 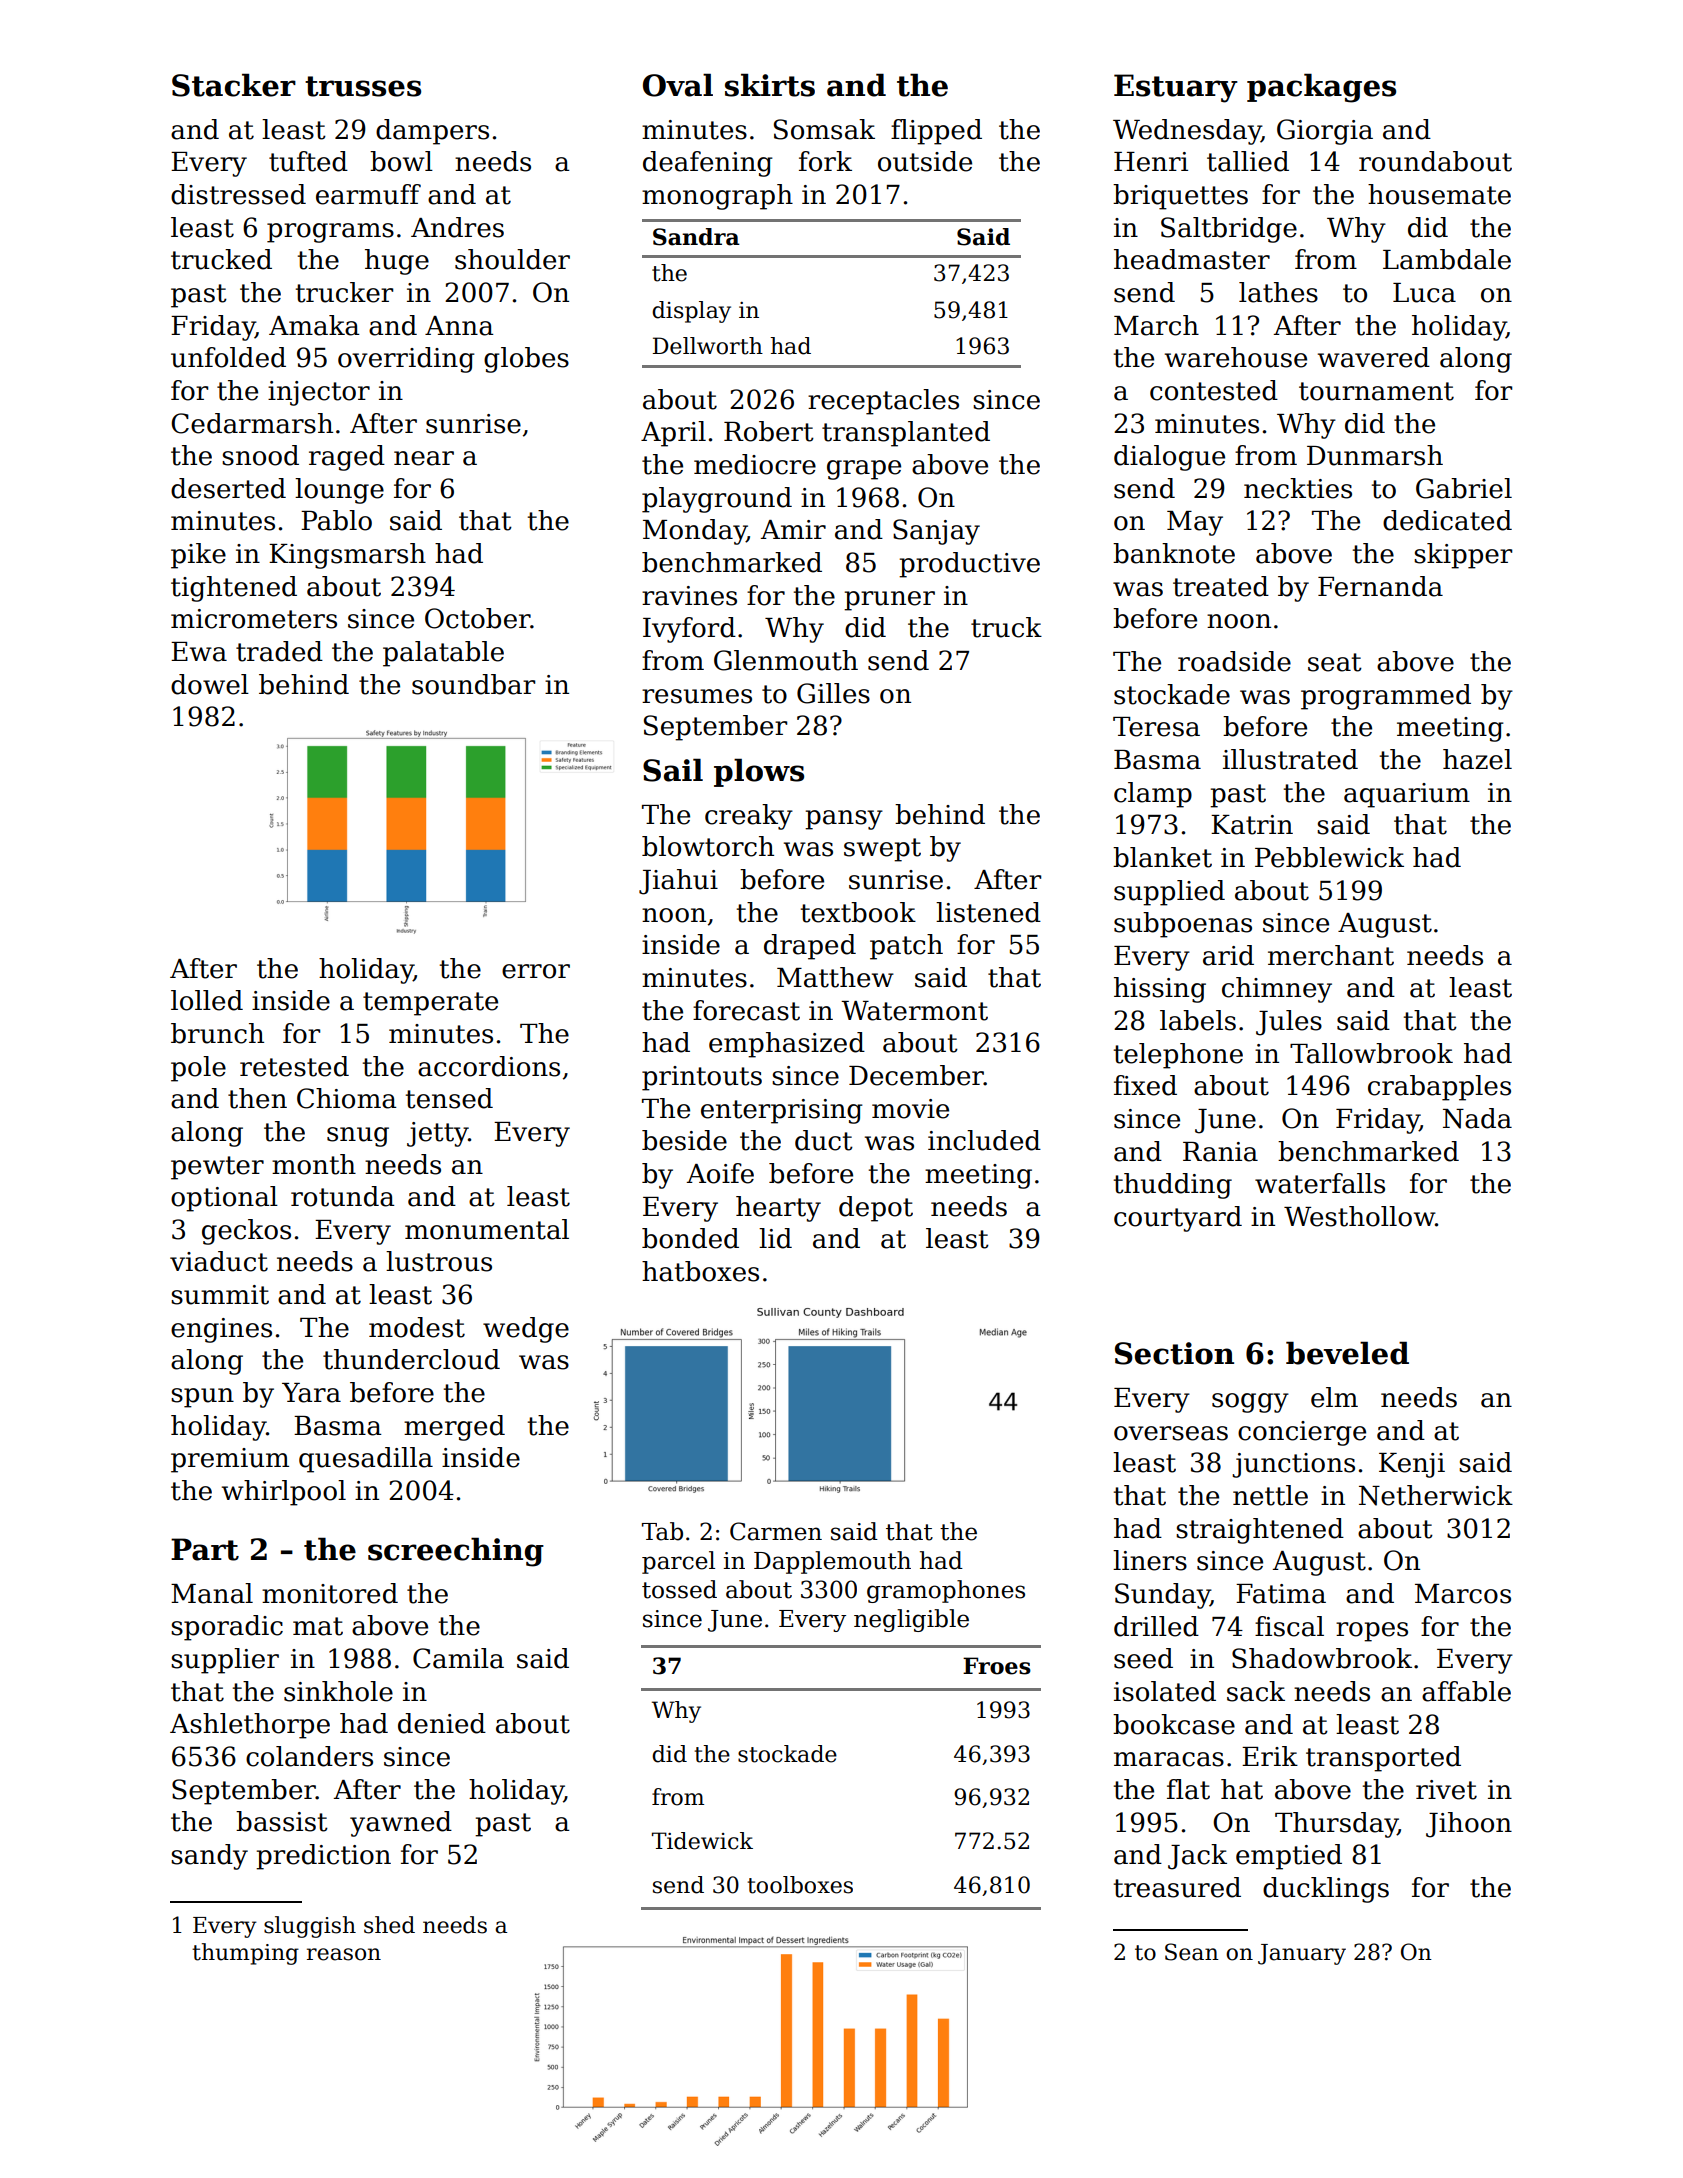 What do you see at coordinates (906, 434) in the screenshot?
I see `transplanted` at bounding box center [906, 434].
